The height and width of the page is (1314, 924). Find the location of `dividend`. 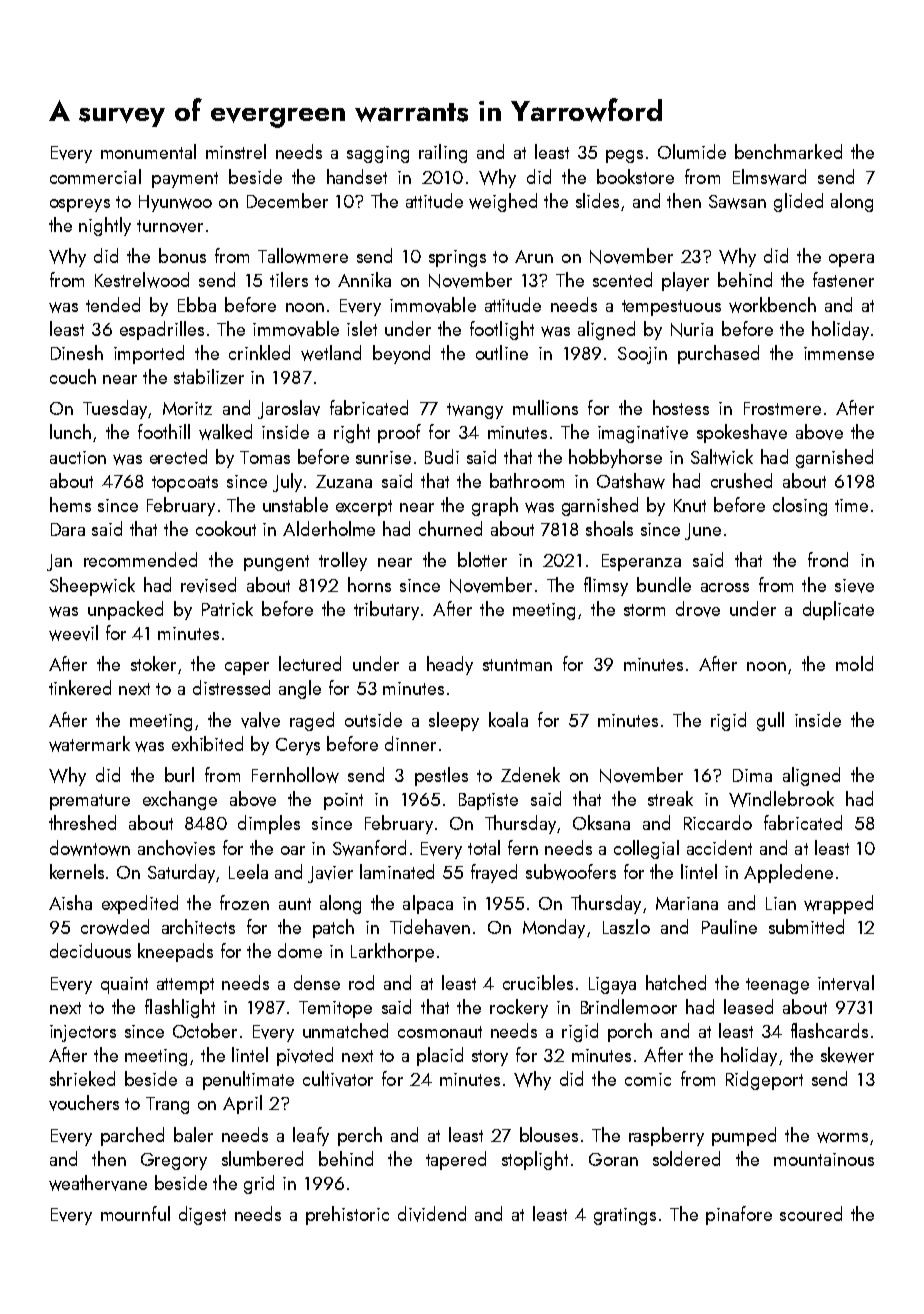

dividend is located at coordinates (432, 1214).
